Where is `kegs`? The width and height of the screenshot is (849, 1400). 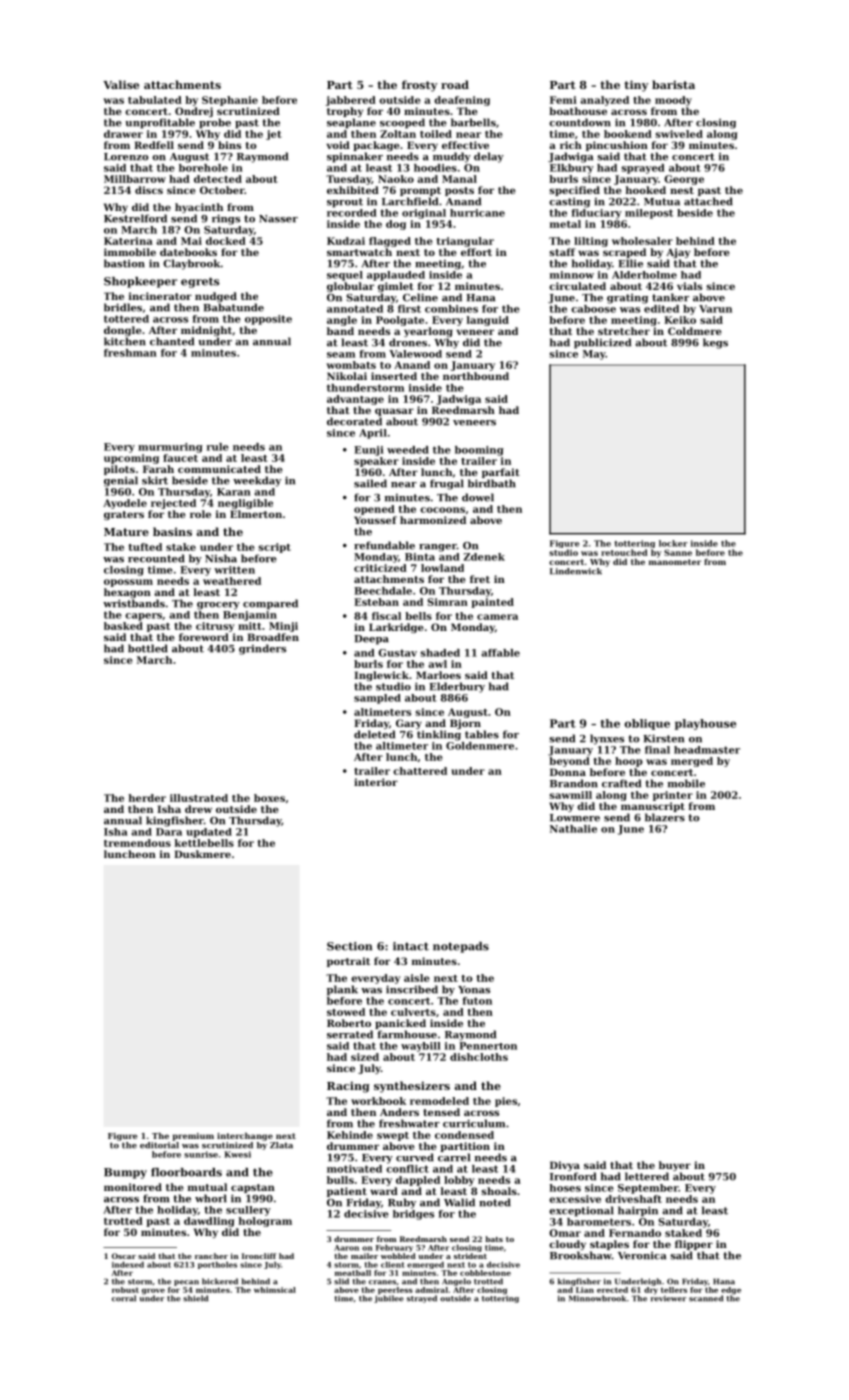 kegs is located at coordinates (715, 343).
